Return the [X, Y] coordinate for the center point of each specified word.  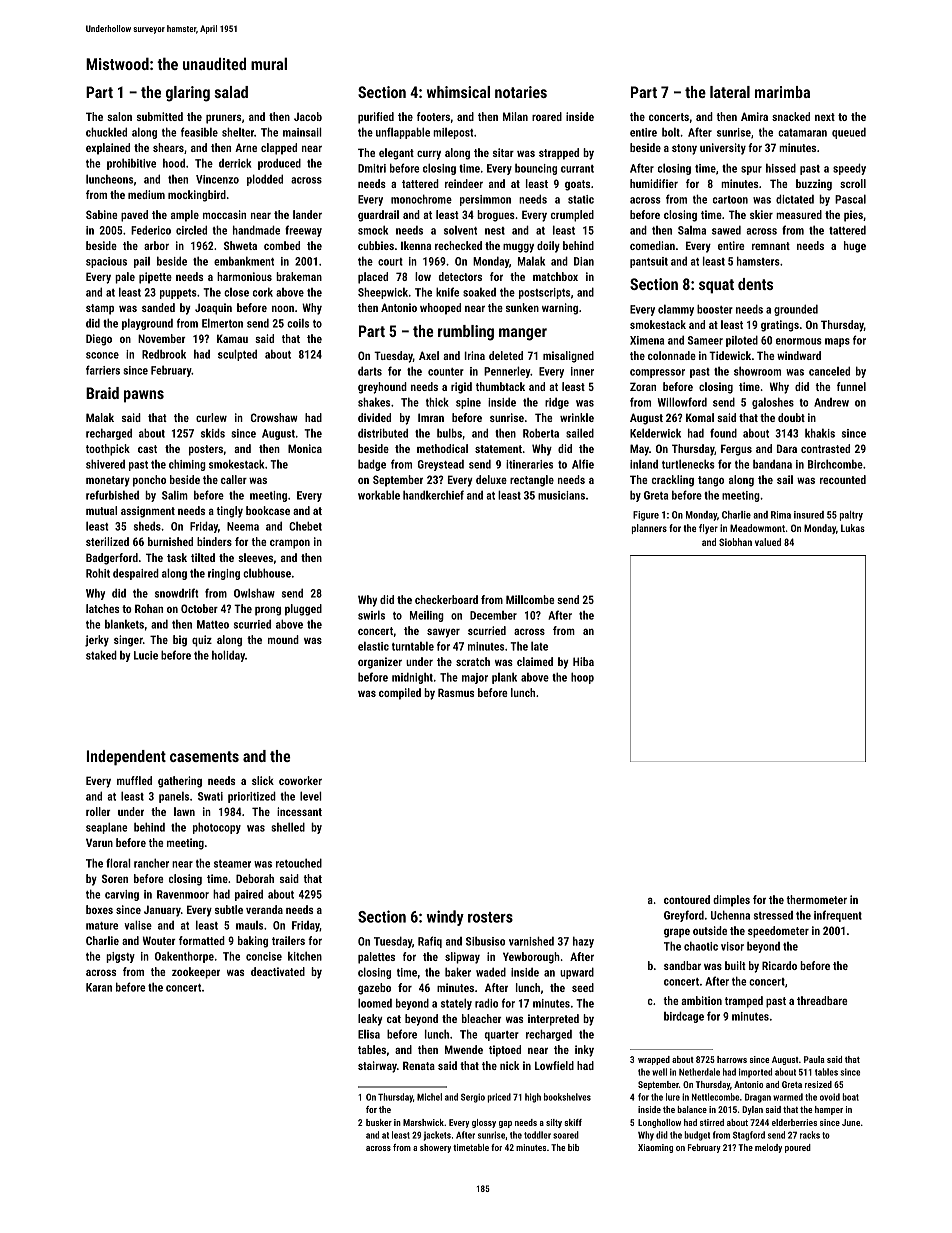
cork [263, 292]
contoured [687, 899]
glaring [188, 94]
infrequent [838, 916]
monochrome [421, 199]
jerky [97, 641]
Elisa [369, 1034]
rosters [490, 917]
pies [853, 216]
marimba [782, 92]
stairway [377, 1067]
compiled [400, 694]
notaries [521, 92]
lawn [184, 811]
